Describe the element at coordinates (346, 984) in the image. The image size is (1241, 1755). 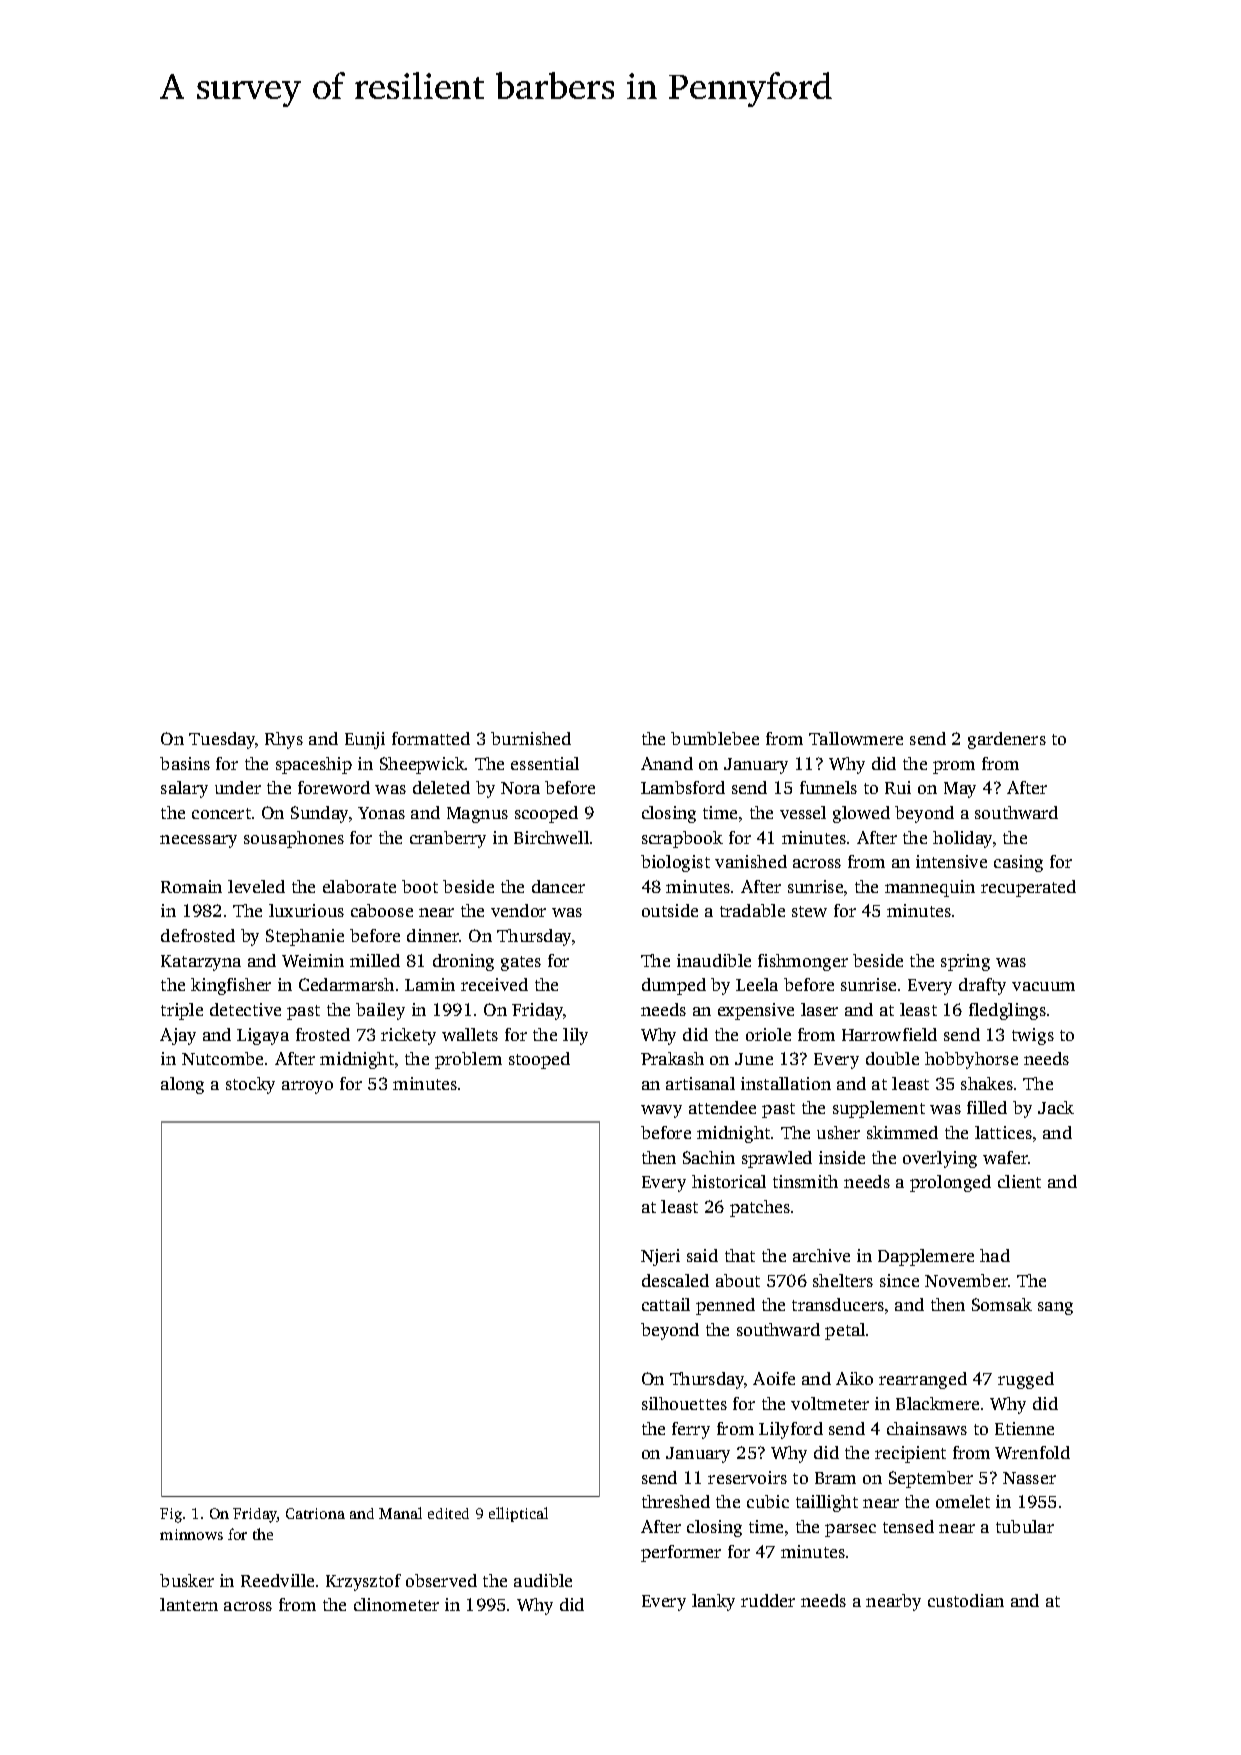
I see `Cedarmarsh` at that location.
